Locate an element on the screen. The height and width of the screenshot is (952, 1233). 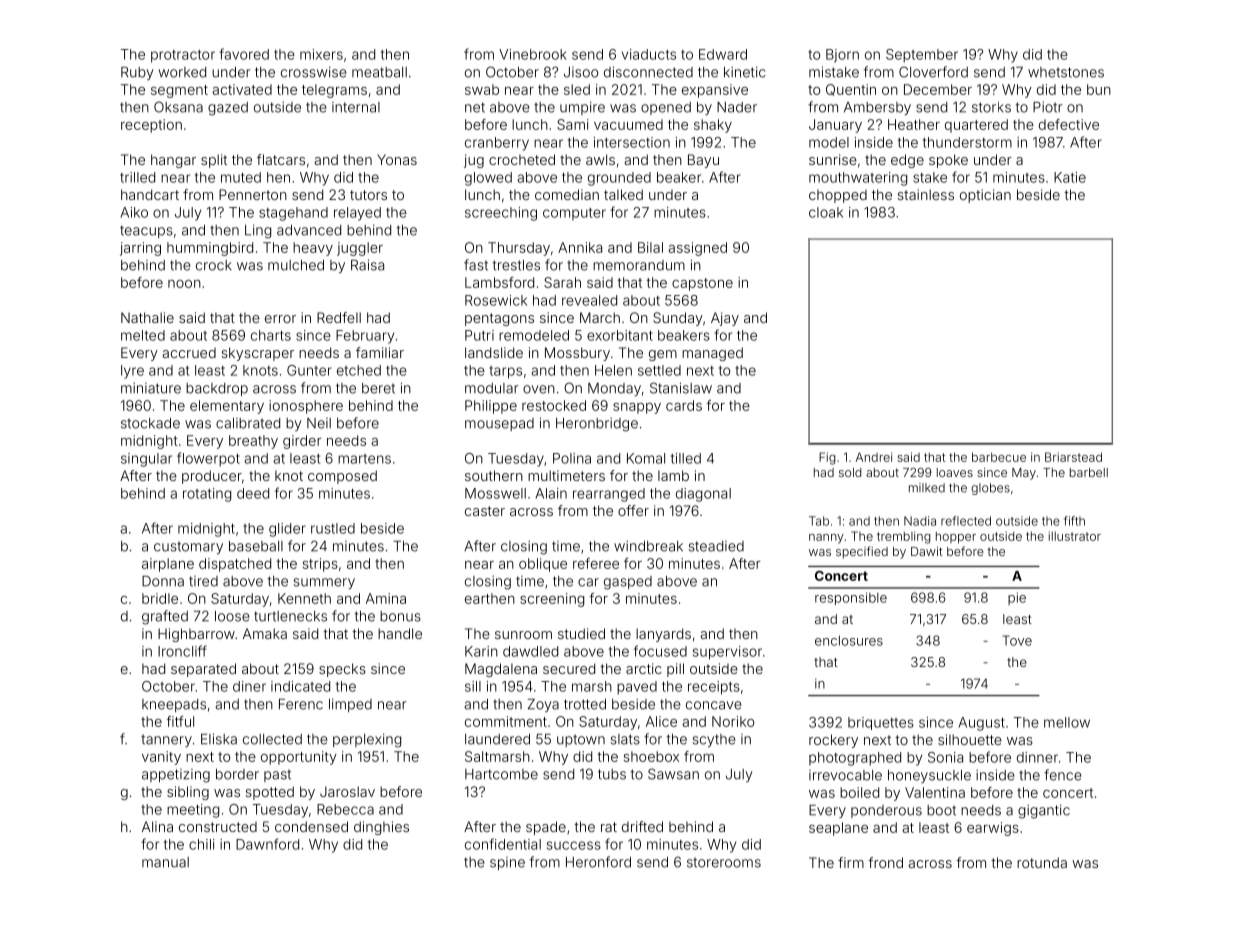
offer is located at coordinates (633, 510).
